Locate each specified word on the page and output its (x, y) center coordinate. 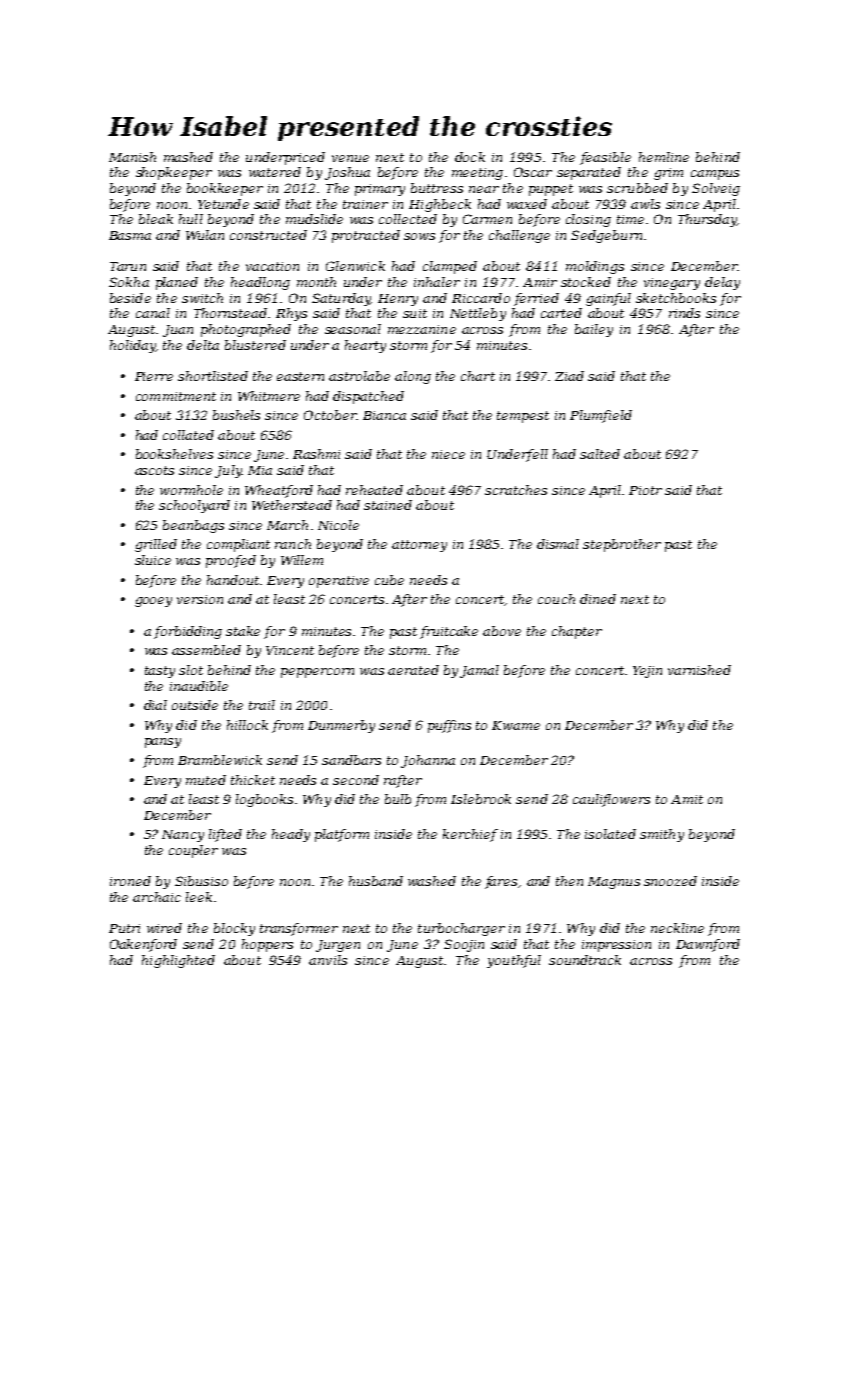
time (630, 219)
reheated (374, 490)
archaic (157, 897)
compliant (238, 545)
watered (275, 172)
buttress (437, 188)
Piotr (645, 490)
